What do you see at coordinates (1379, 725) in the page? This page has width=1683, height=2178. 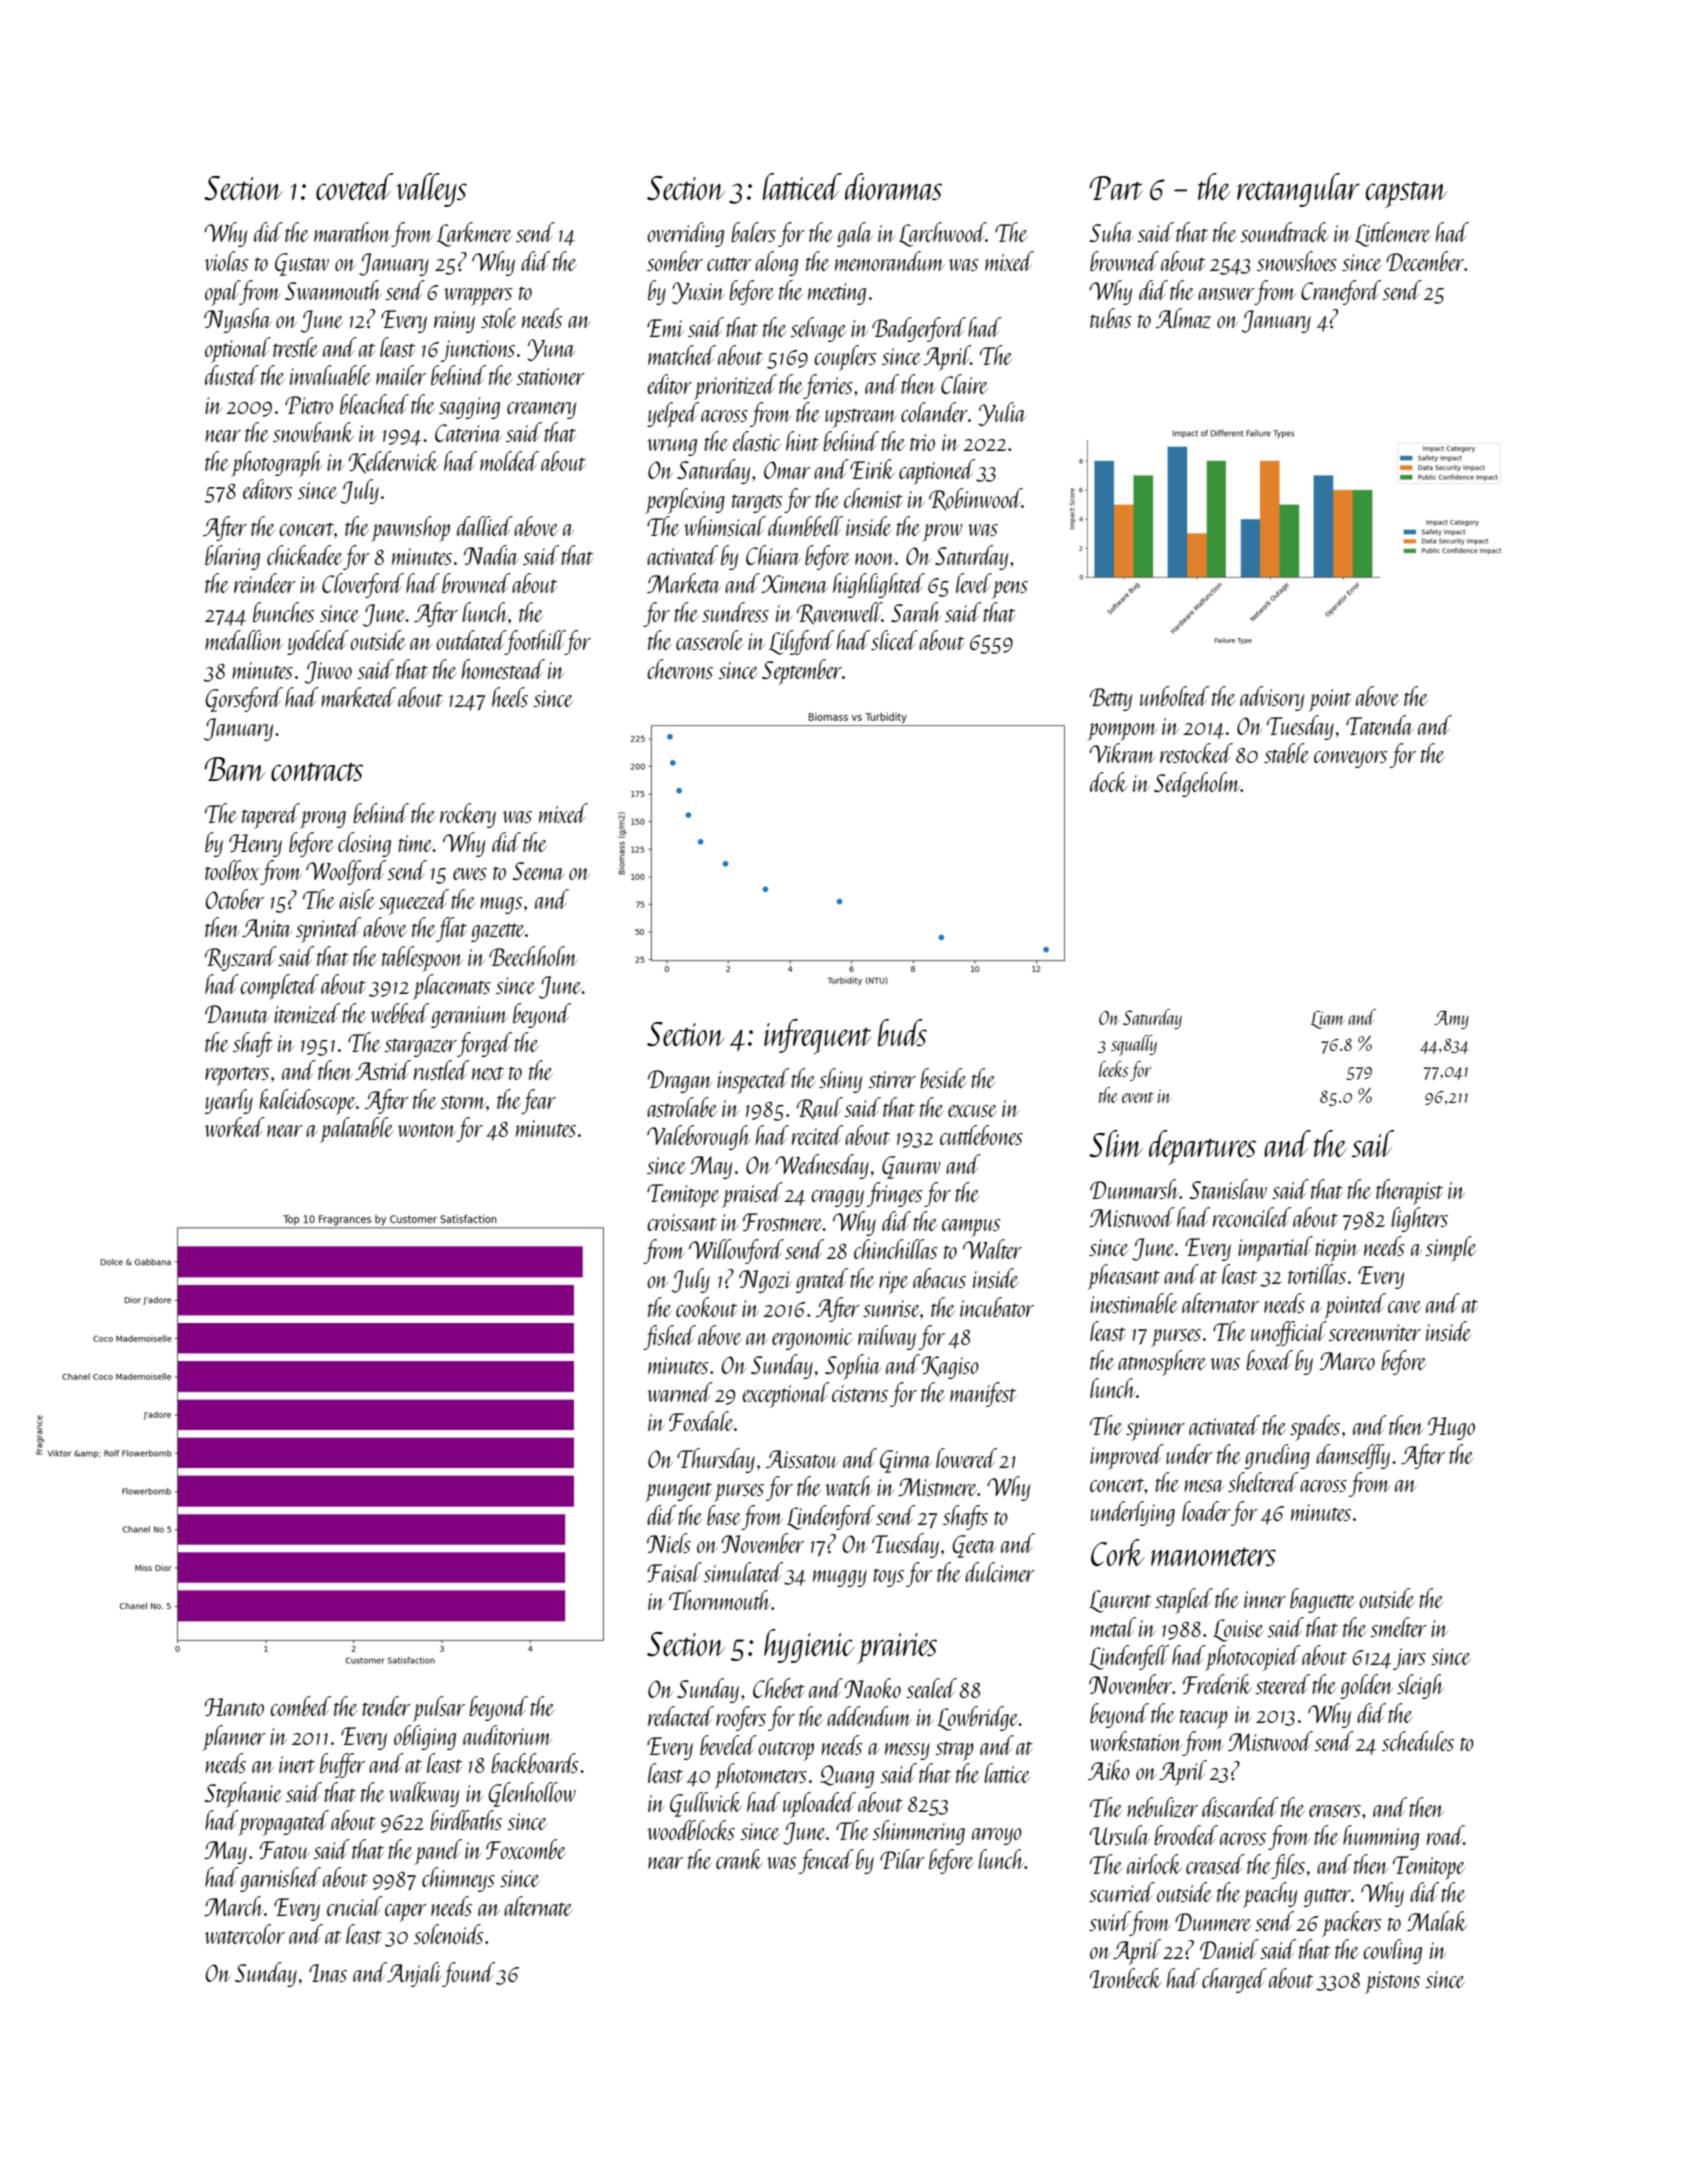 I see `Tatenda` at bounding box center [1379, 725].
